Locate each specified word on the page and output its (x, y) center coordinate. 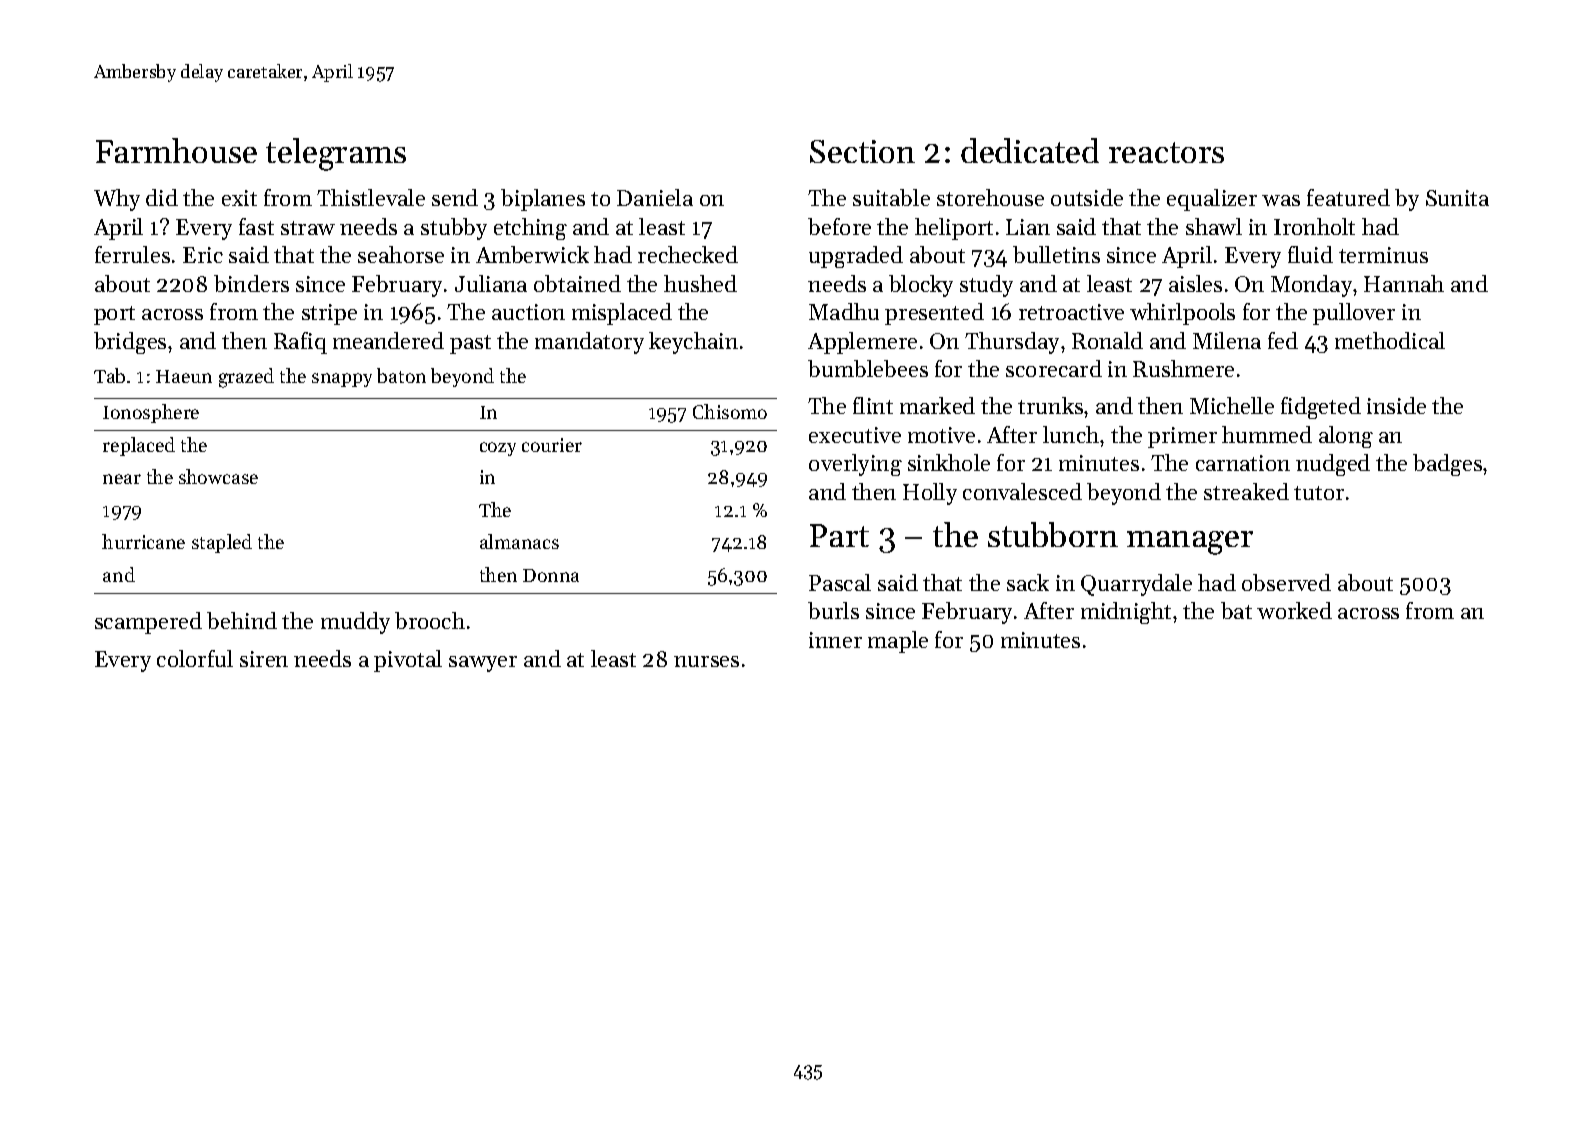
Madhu (844, 311)
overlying (855, 465)
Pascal (840, 582)
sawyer (483, 664)
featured (1348, 197)
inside (1396, 405)
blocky (921, 286)
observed (1286, 582)
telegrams (336, 154)
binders (251, 283)
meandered (388, 340)
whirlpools (1182, 314)
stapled (222, 543)
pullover (1354, 314)
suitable (891, 197)
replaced (139, 446)
